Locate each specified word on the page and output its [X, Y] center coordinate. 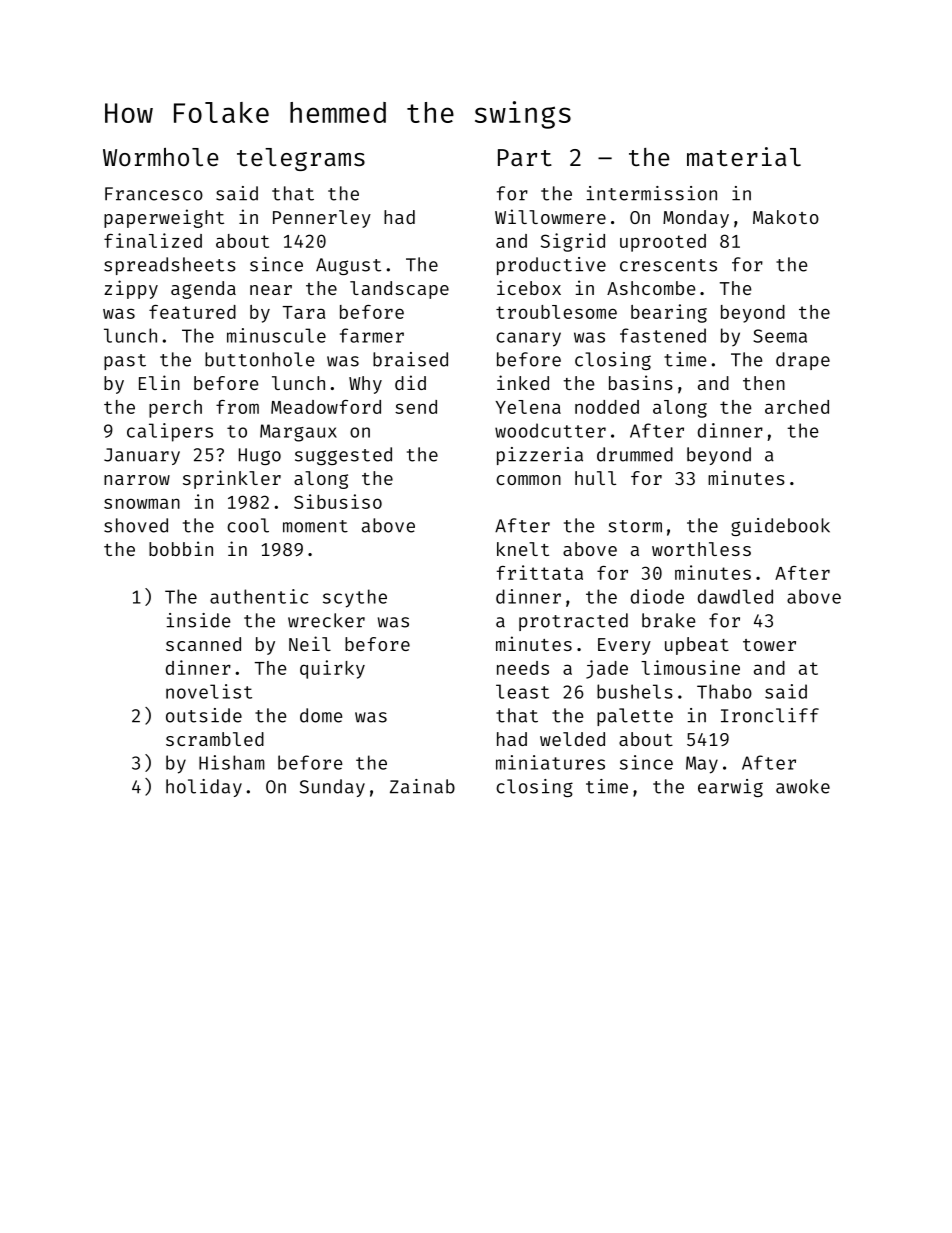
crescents [668, 265]
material [744, 156]
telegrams [301, 159]
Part [525, 157]
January [142, 456]
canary [528, 339]
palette [635, 717]
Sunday [332, 788]
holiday [204, 788]
